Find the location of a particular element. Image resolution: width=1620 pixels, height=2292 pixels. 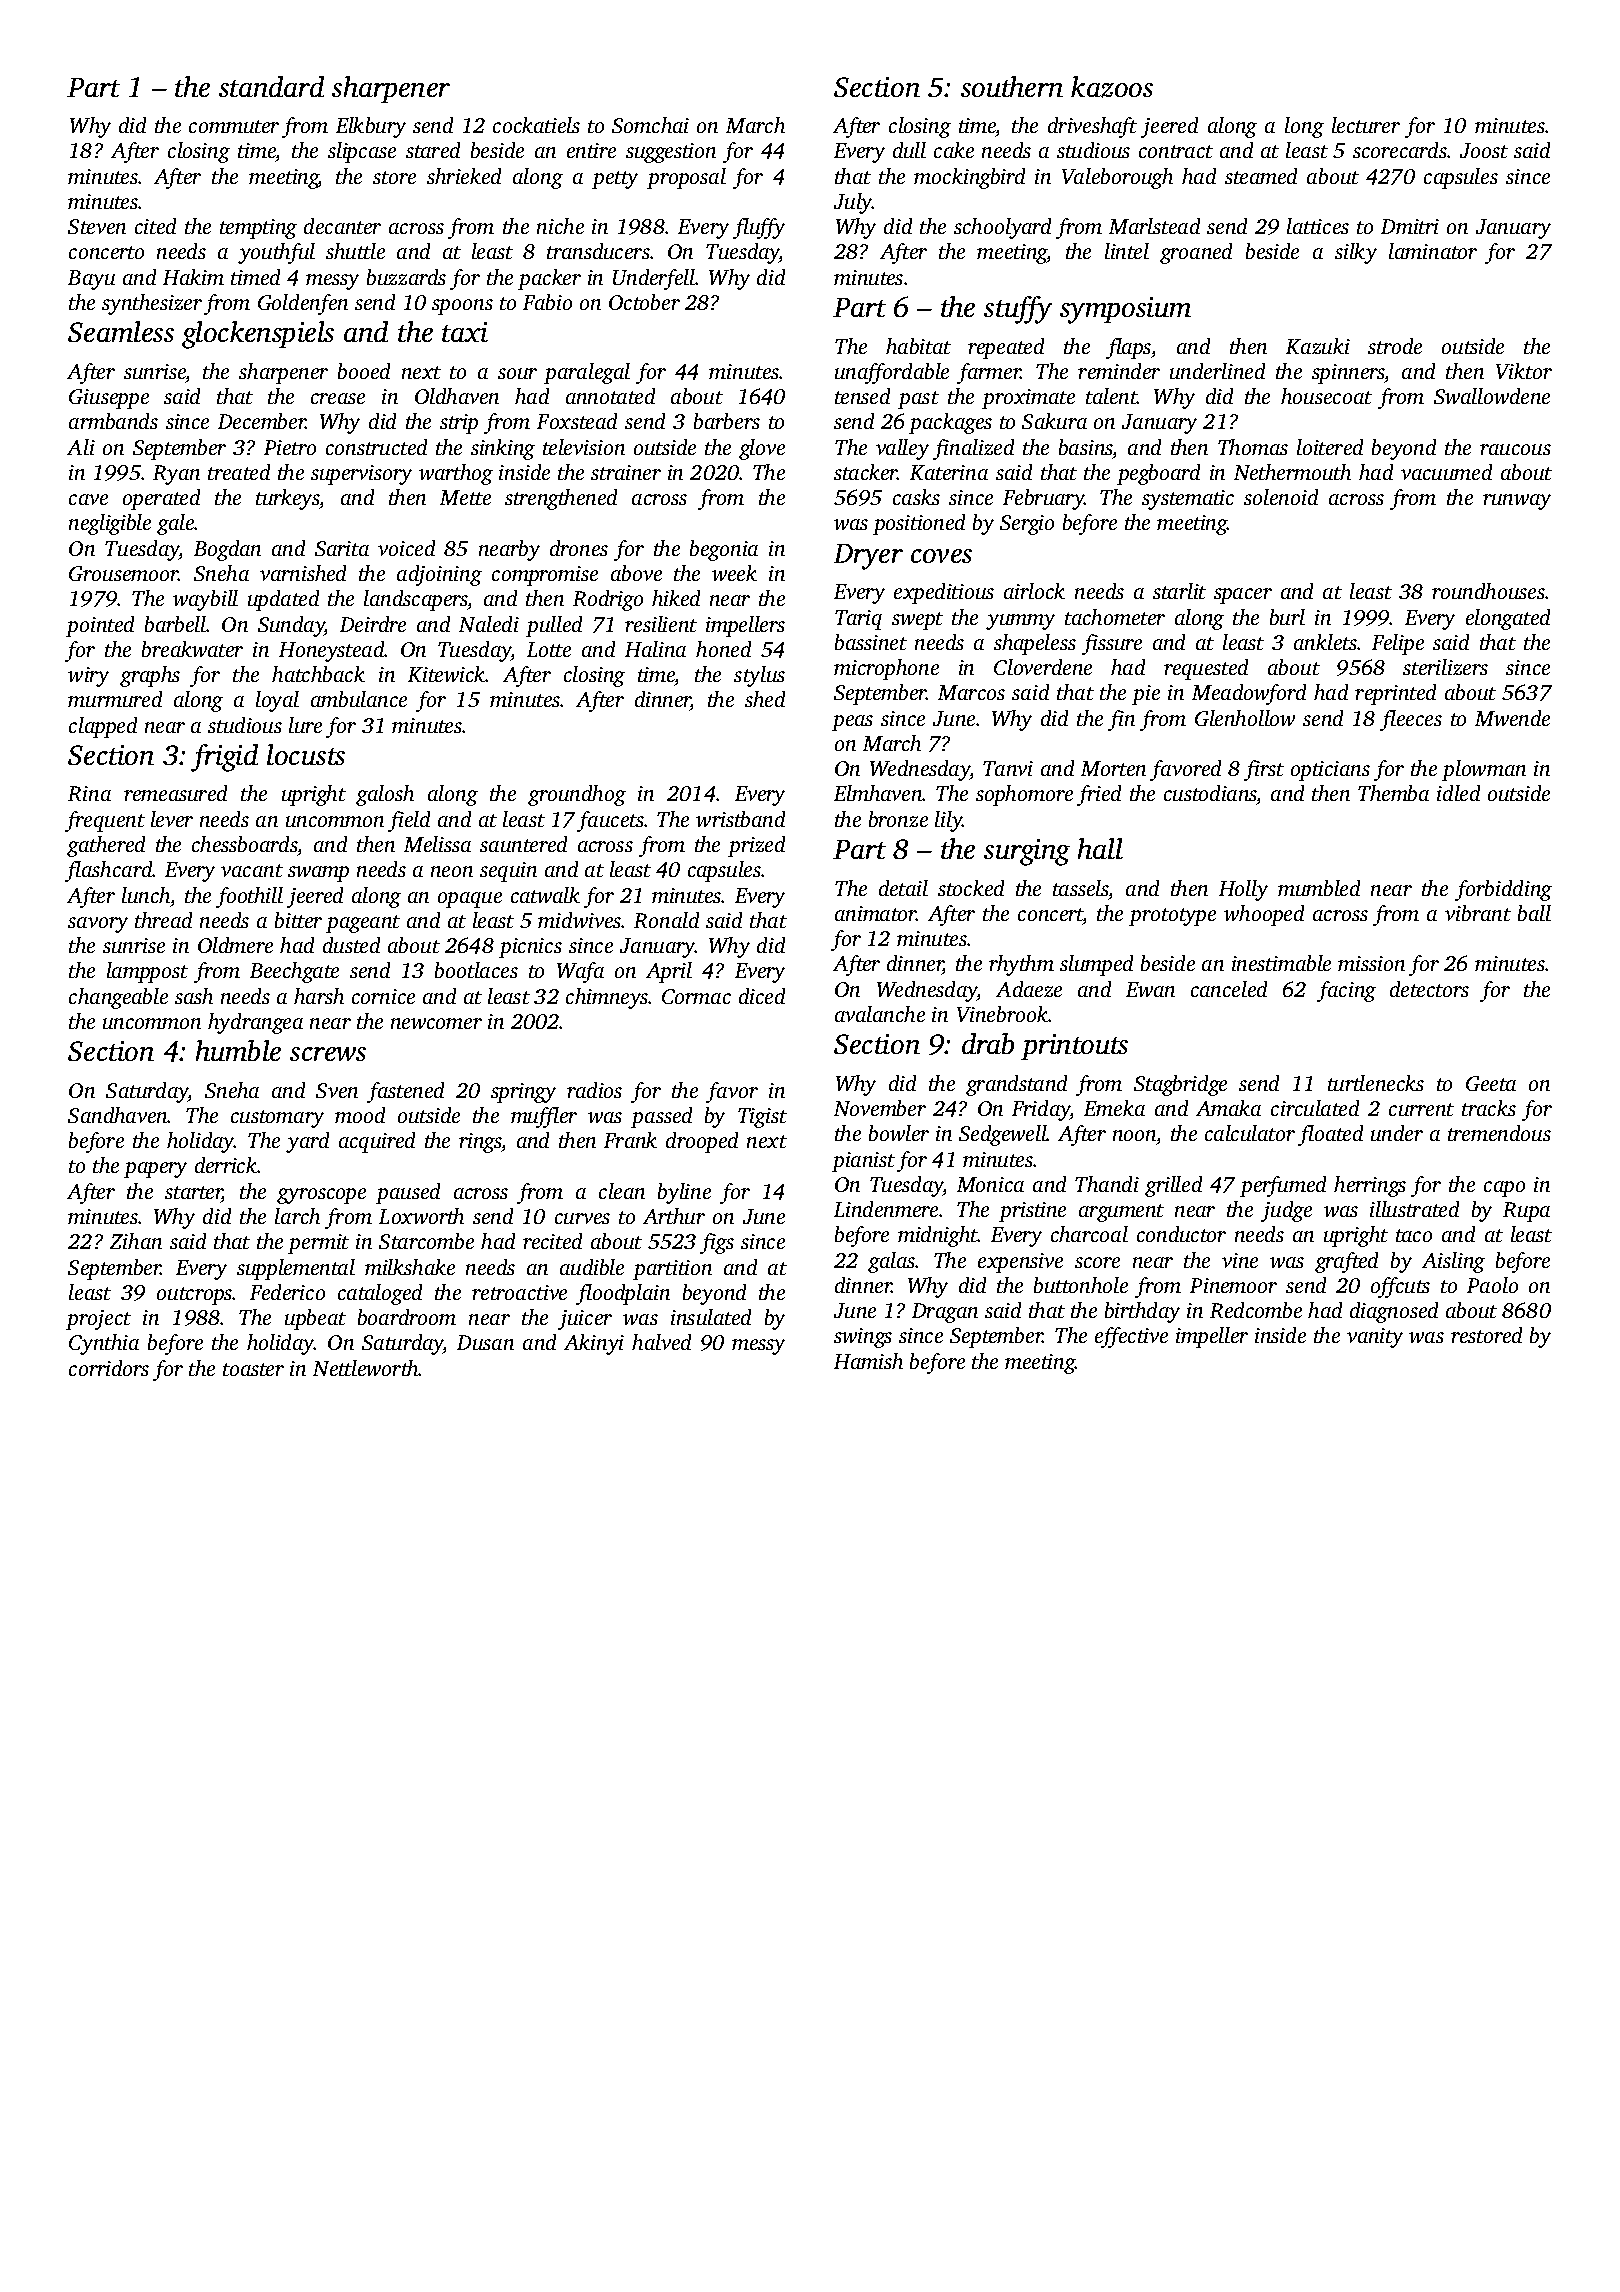

wristband is located at coordinates (740, 819).
